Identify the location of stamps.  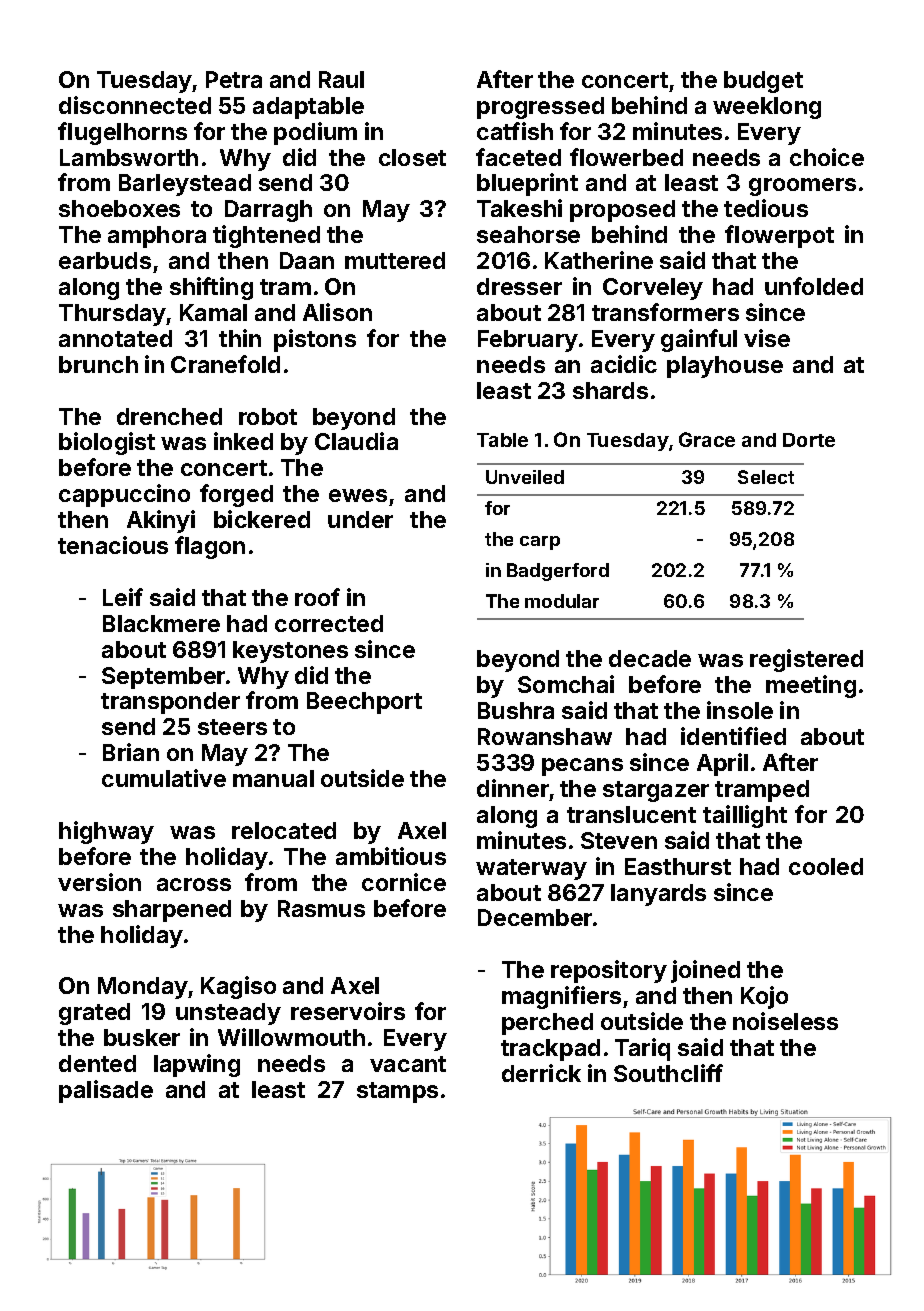
(397, 1092).
